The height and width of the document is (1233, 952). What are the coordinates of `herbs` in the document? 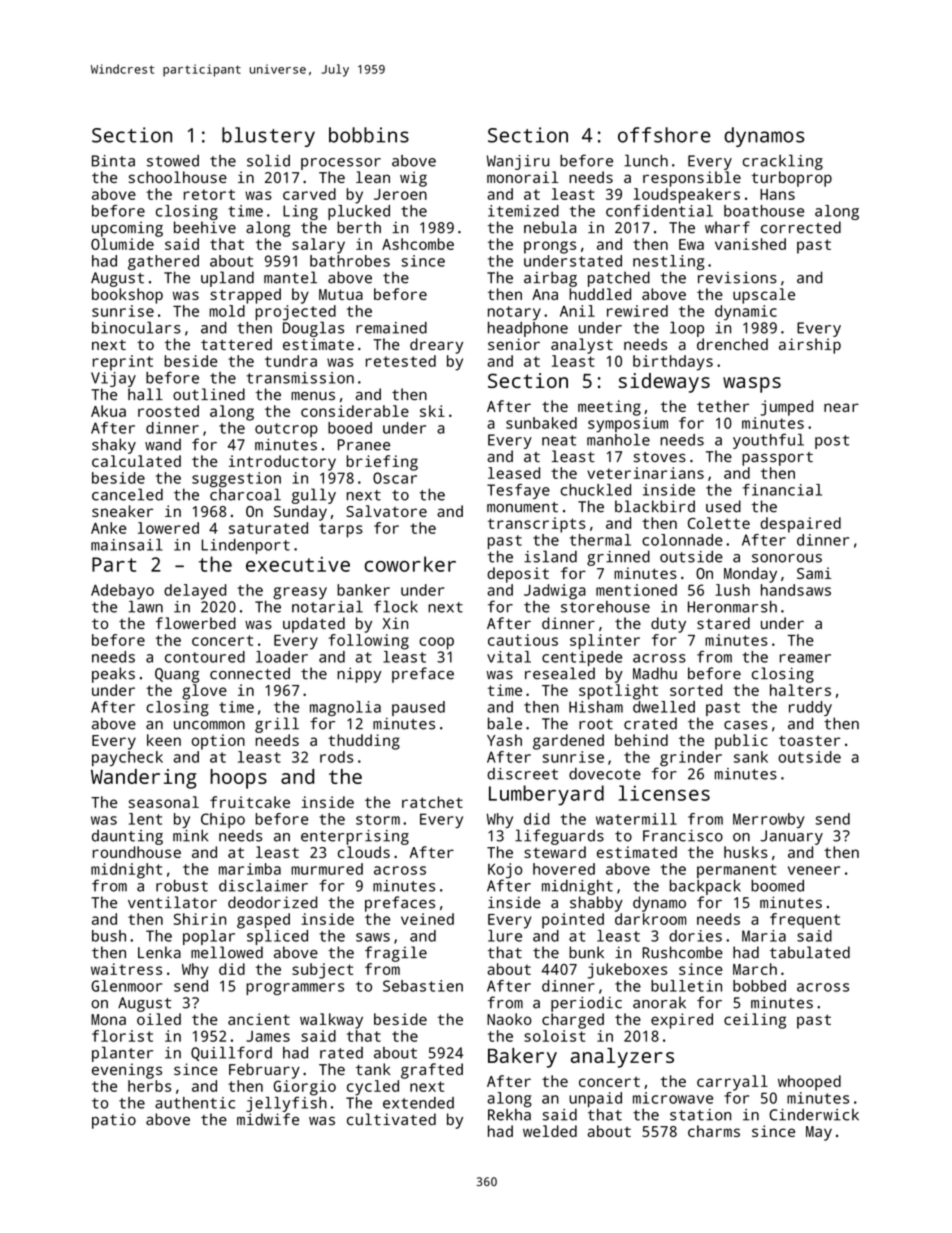 It's located at (149, 1086).
